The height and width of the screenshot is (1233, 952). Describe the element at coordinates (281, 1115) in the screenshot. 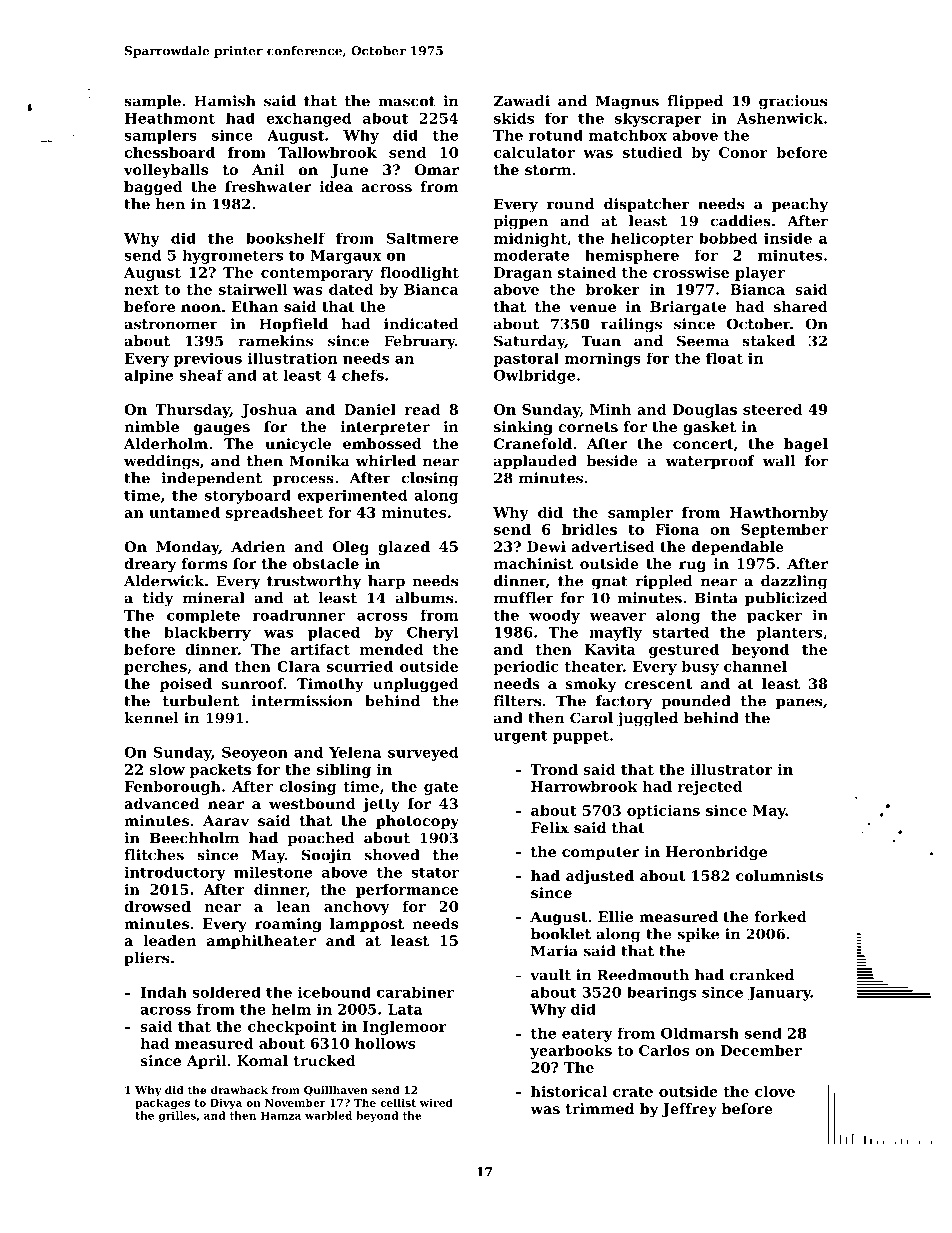

I see `Hamza` at that location.
